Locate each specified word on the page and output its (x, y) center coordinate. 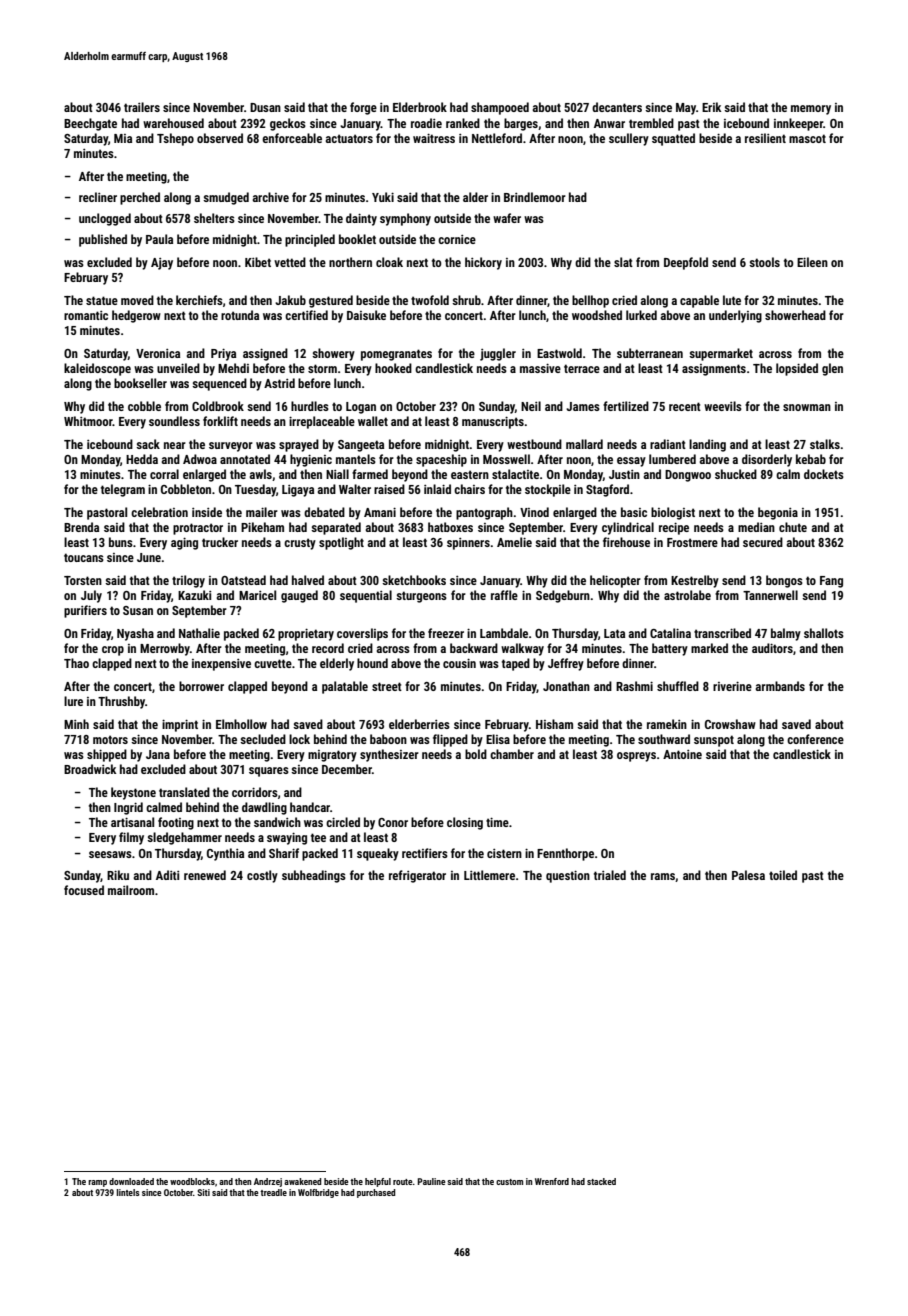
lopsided (797, 369)
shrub (466, 300)
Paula (159, 239)
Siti (203, 1192)
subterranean (650, 353)
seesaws (110, 854)
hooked (393, 368)
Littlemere (489, 875)
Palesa (748, 875)
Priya (223, 354)
